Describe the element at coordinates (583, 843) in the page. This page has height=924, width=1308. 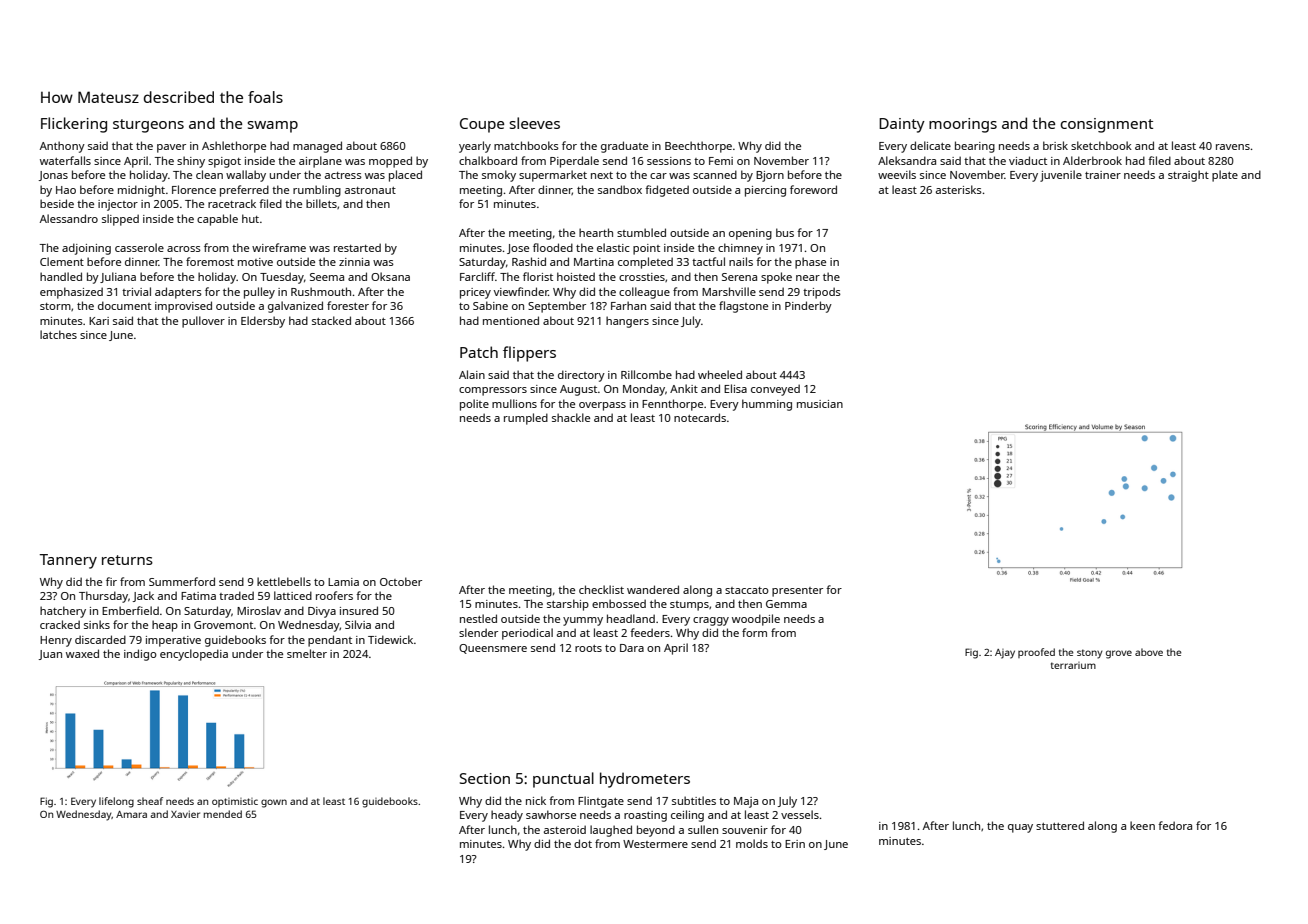
I see `dot` at that location.
